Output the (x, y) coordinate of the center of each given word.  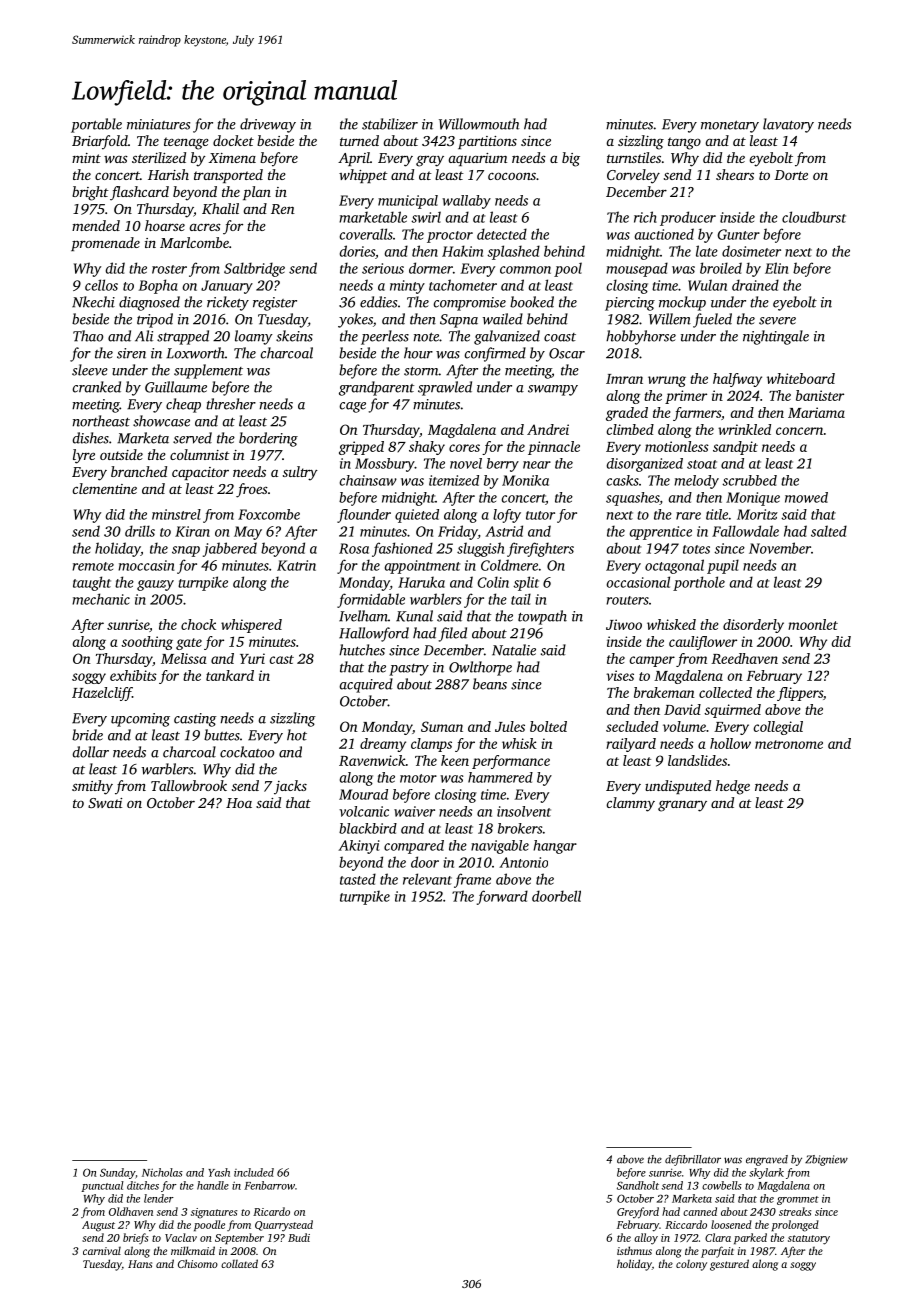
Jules (510, 726)
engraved (767, 1160)
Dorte (791, 175)
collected (725, 692)
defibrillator (693, 1160)
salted (829, 531)
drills (140, 531)
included (254, 1172)
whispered (251, 626)
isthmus (634, 1250)
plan (257, 193)
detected (502, 234)
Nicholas (162, 1172)
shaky (427, 448)
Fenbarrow (269, 1185)
